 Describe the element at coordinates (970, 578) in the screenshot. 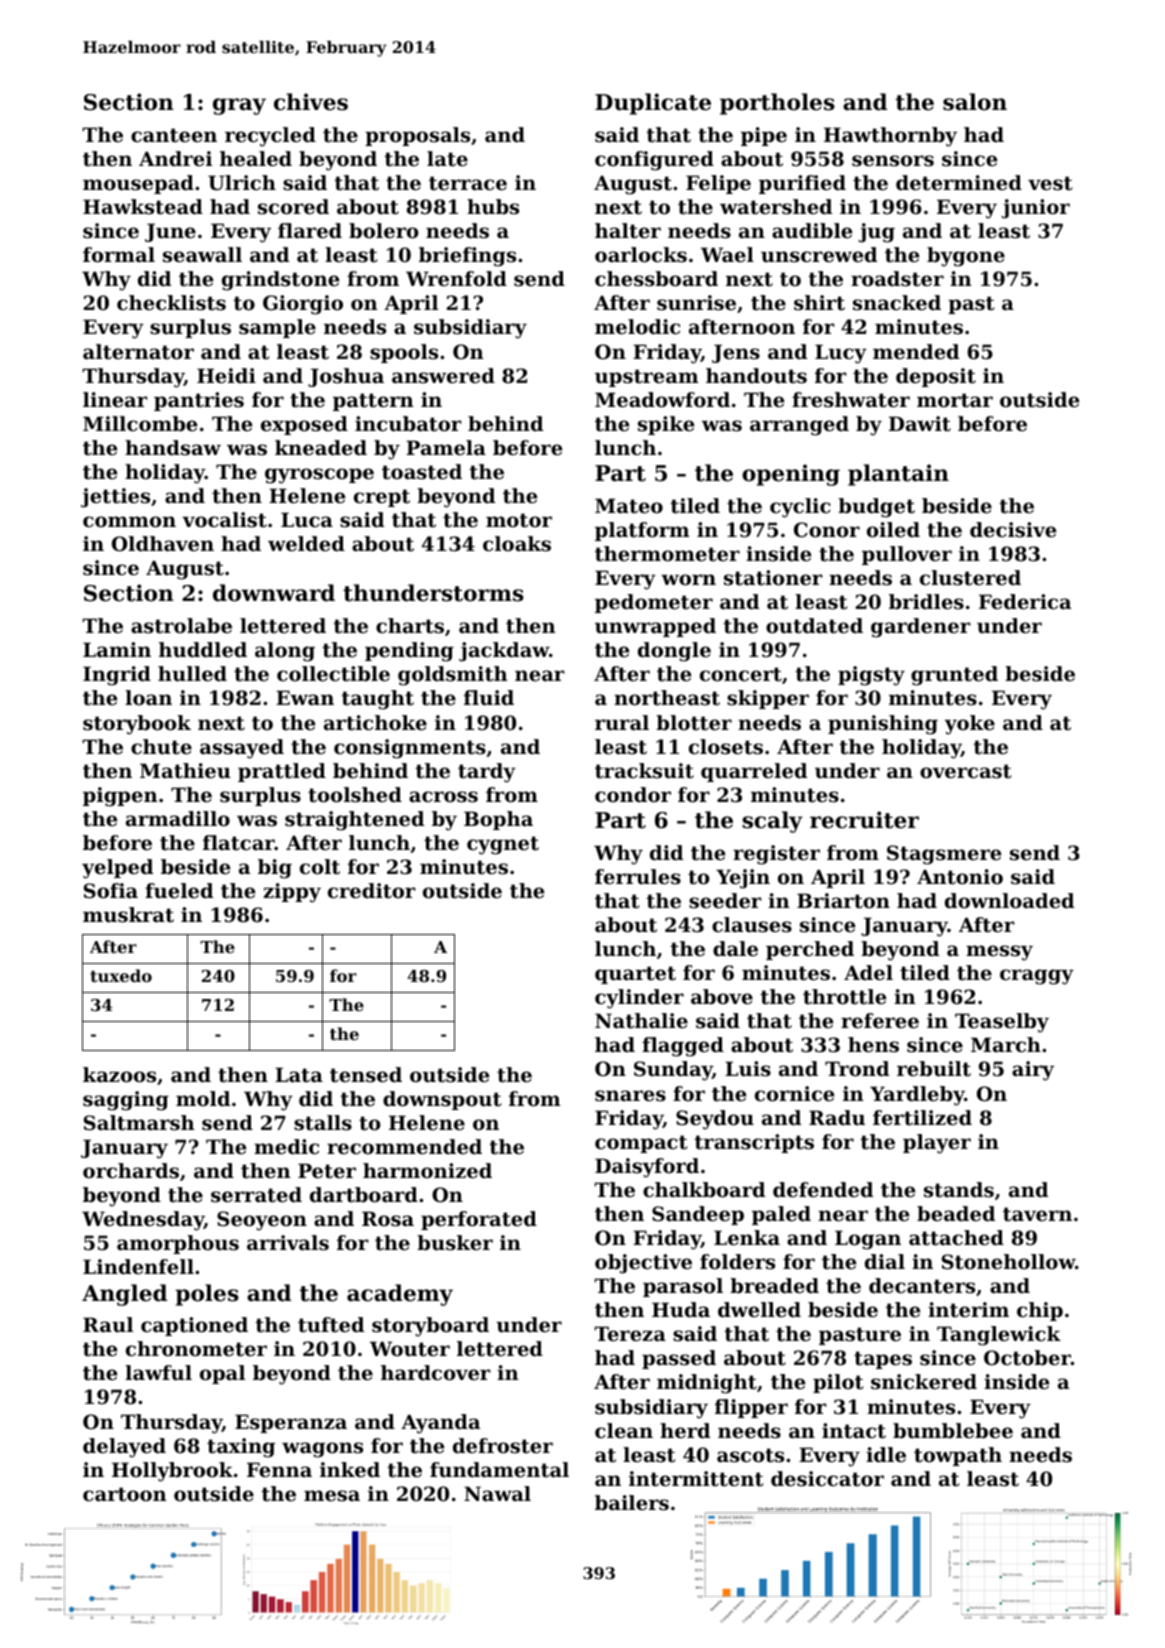

I see `clustered` at that location.
